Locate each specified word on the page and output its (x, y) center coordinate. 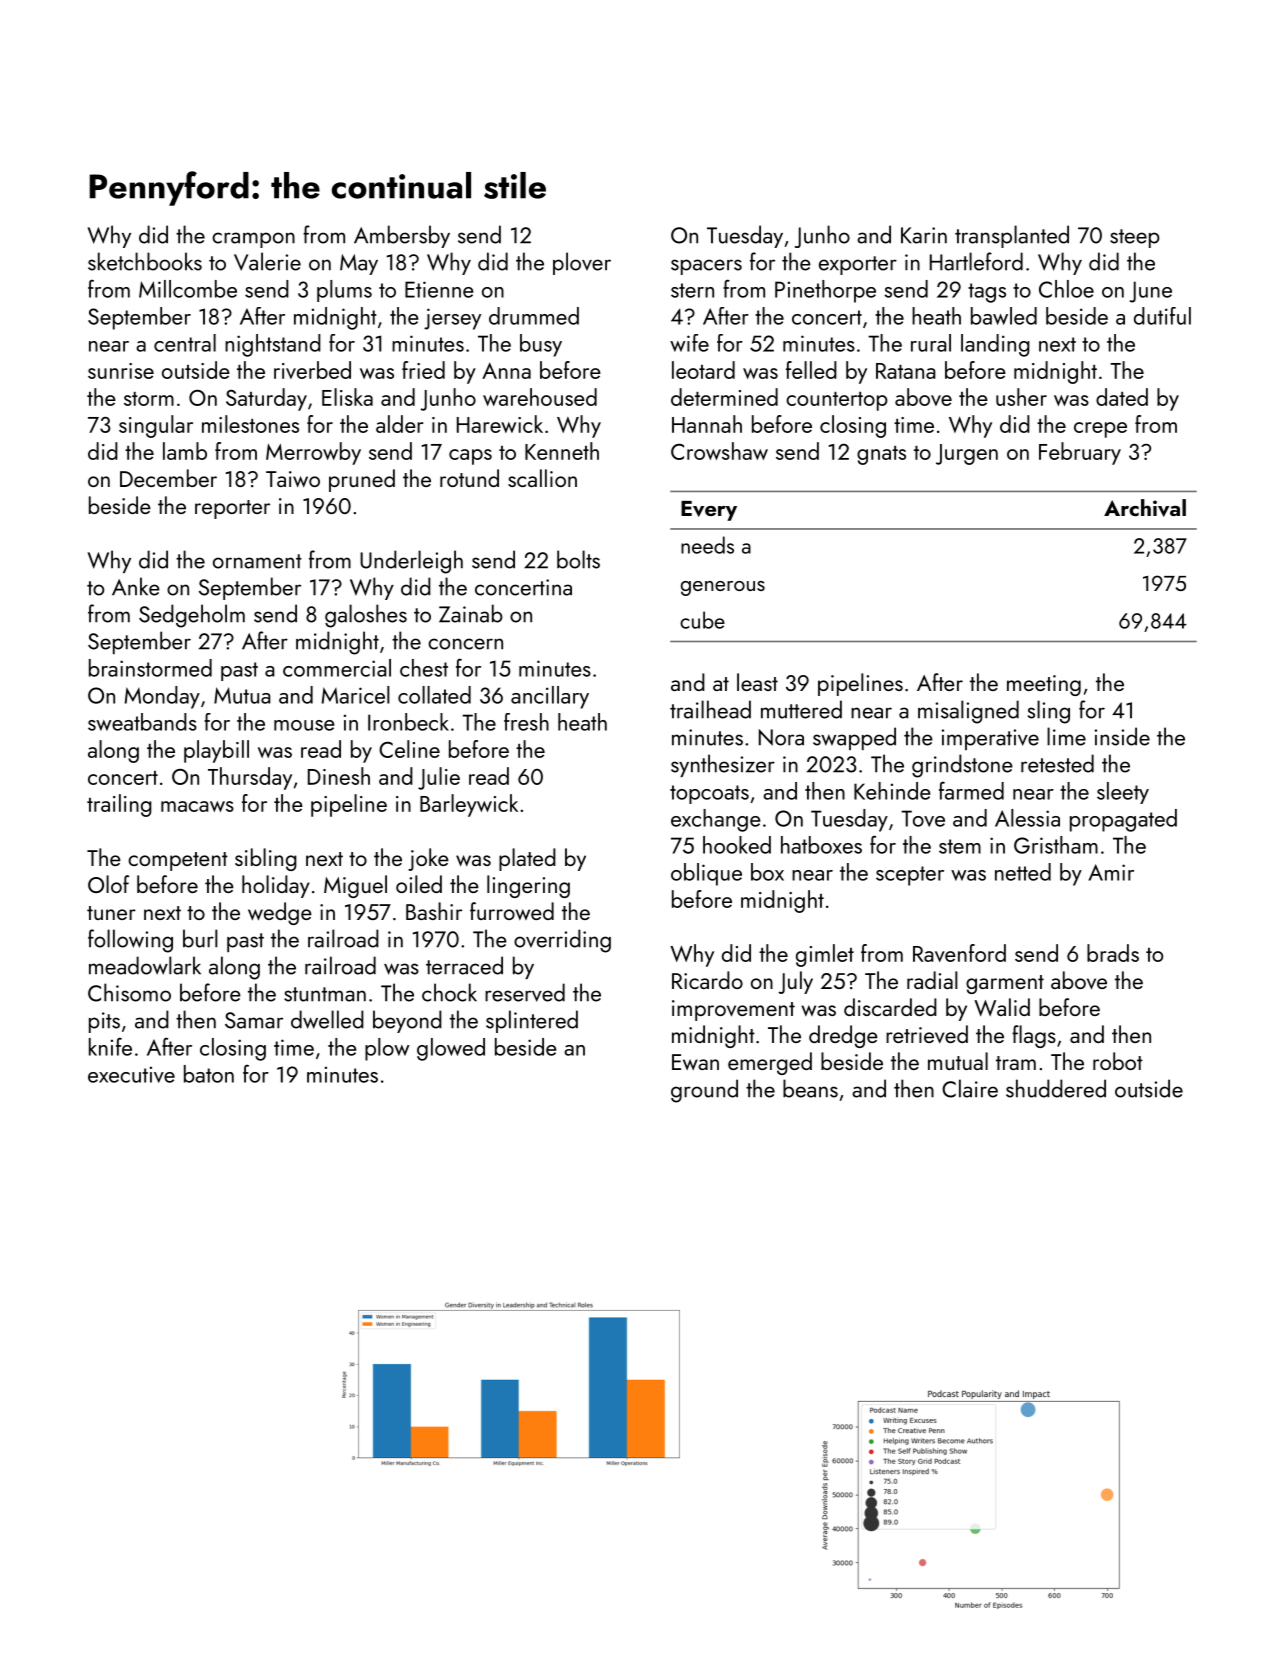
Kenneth (562, 451)
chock (449, 992)
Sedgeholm (192, 616)
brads (1113, 953)
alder (399, 424)
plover (582, 263)
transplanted (1012, 236)
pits (104, 1022)
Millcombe (188, 289)
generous (723, 588)
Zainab (471, 613)
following (130, 941)
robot (1118, 1061)
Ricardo (707, 980)
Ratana (906, 371)
